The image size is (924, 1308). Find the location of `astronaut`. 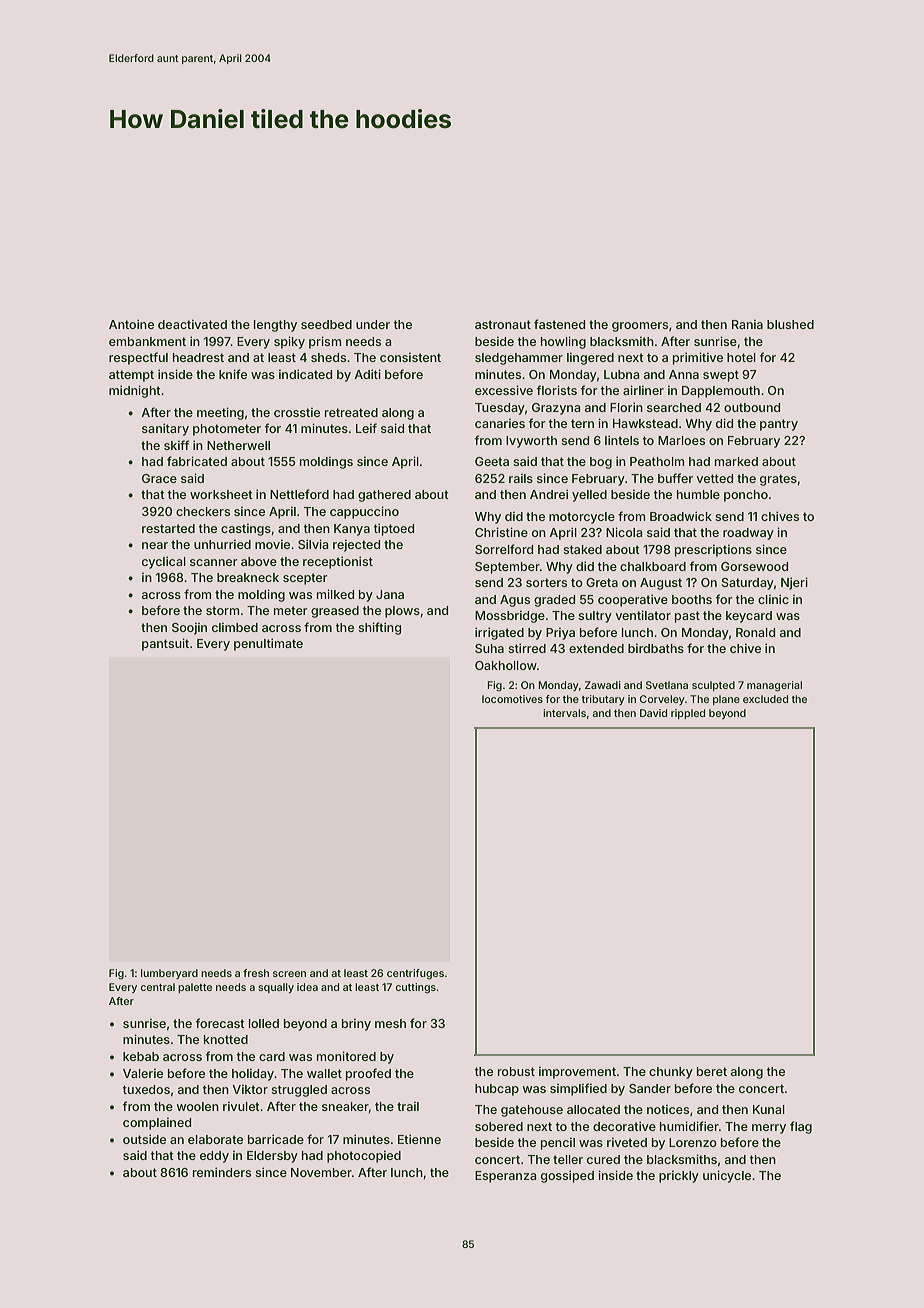

astronaut is located at coordinates (503, 324).
